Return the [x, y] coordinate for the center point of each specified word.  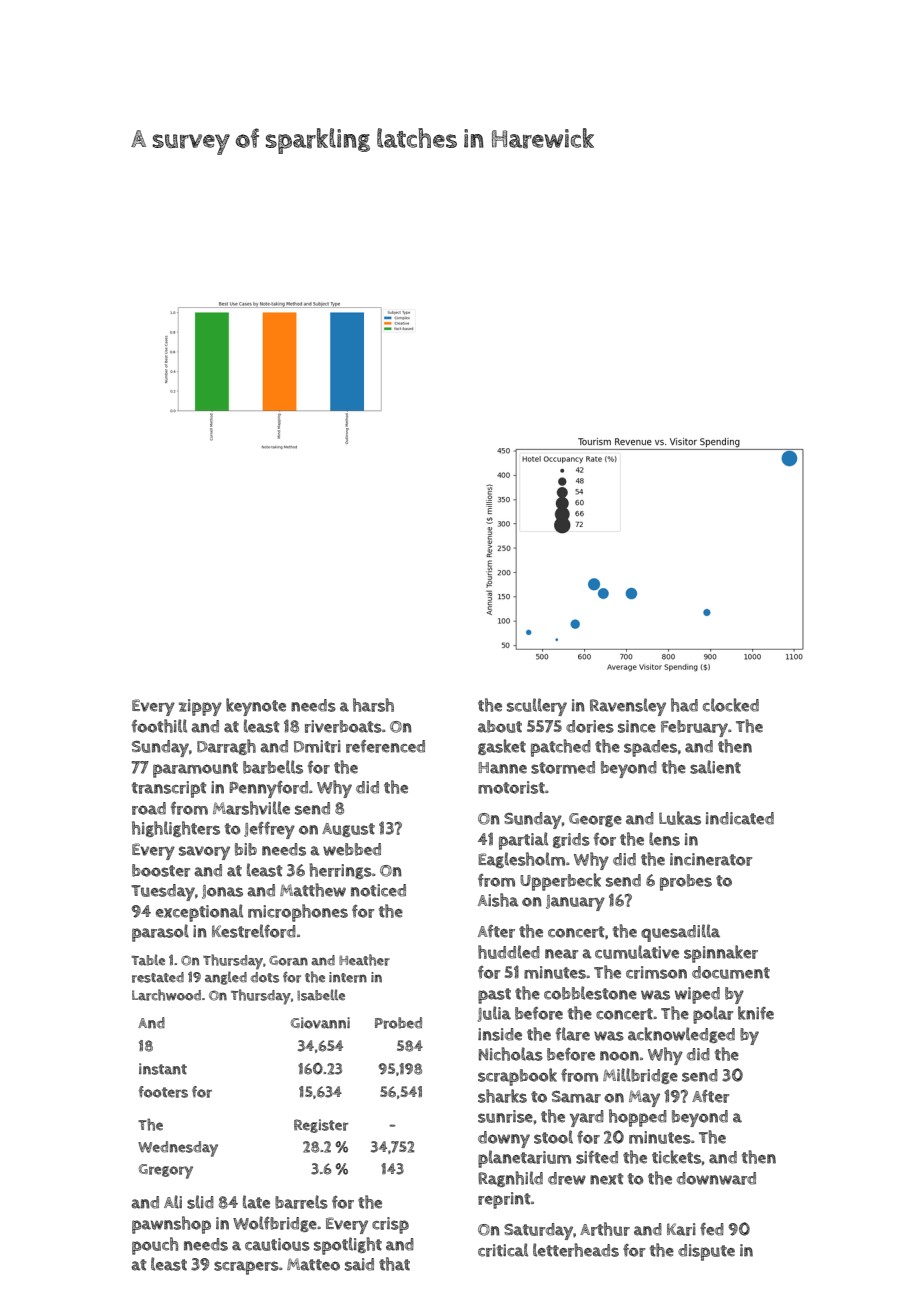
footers [163, 1092]
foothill [159, 726]
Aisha [498, 900]
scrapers [246, 1268]
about [500, 726]
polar [713, 1015]
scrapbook [517, 1077]
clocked [731, 705]
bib [246, 849]
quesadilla [680, 933]
